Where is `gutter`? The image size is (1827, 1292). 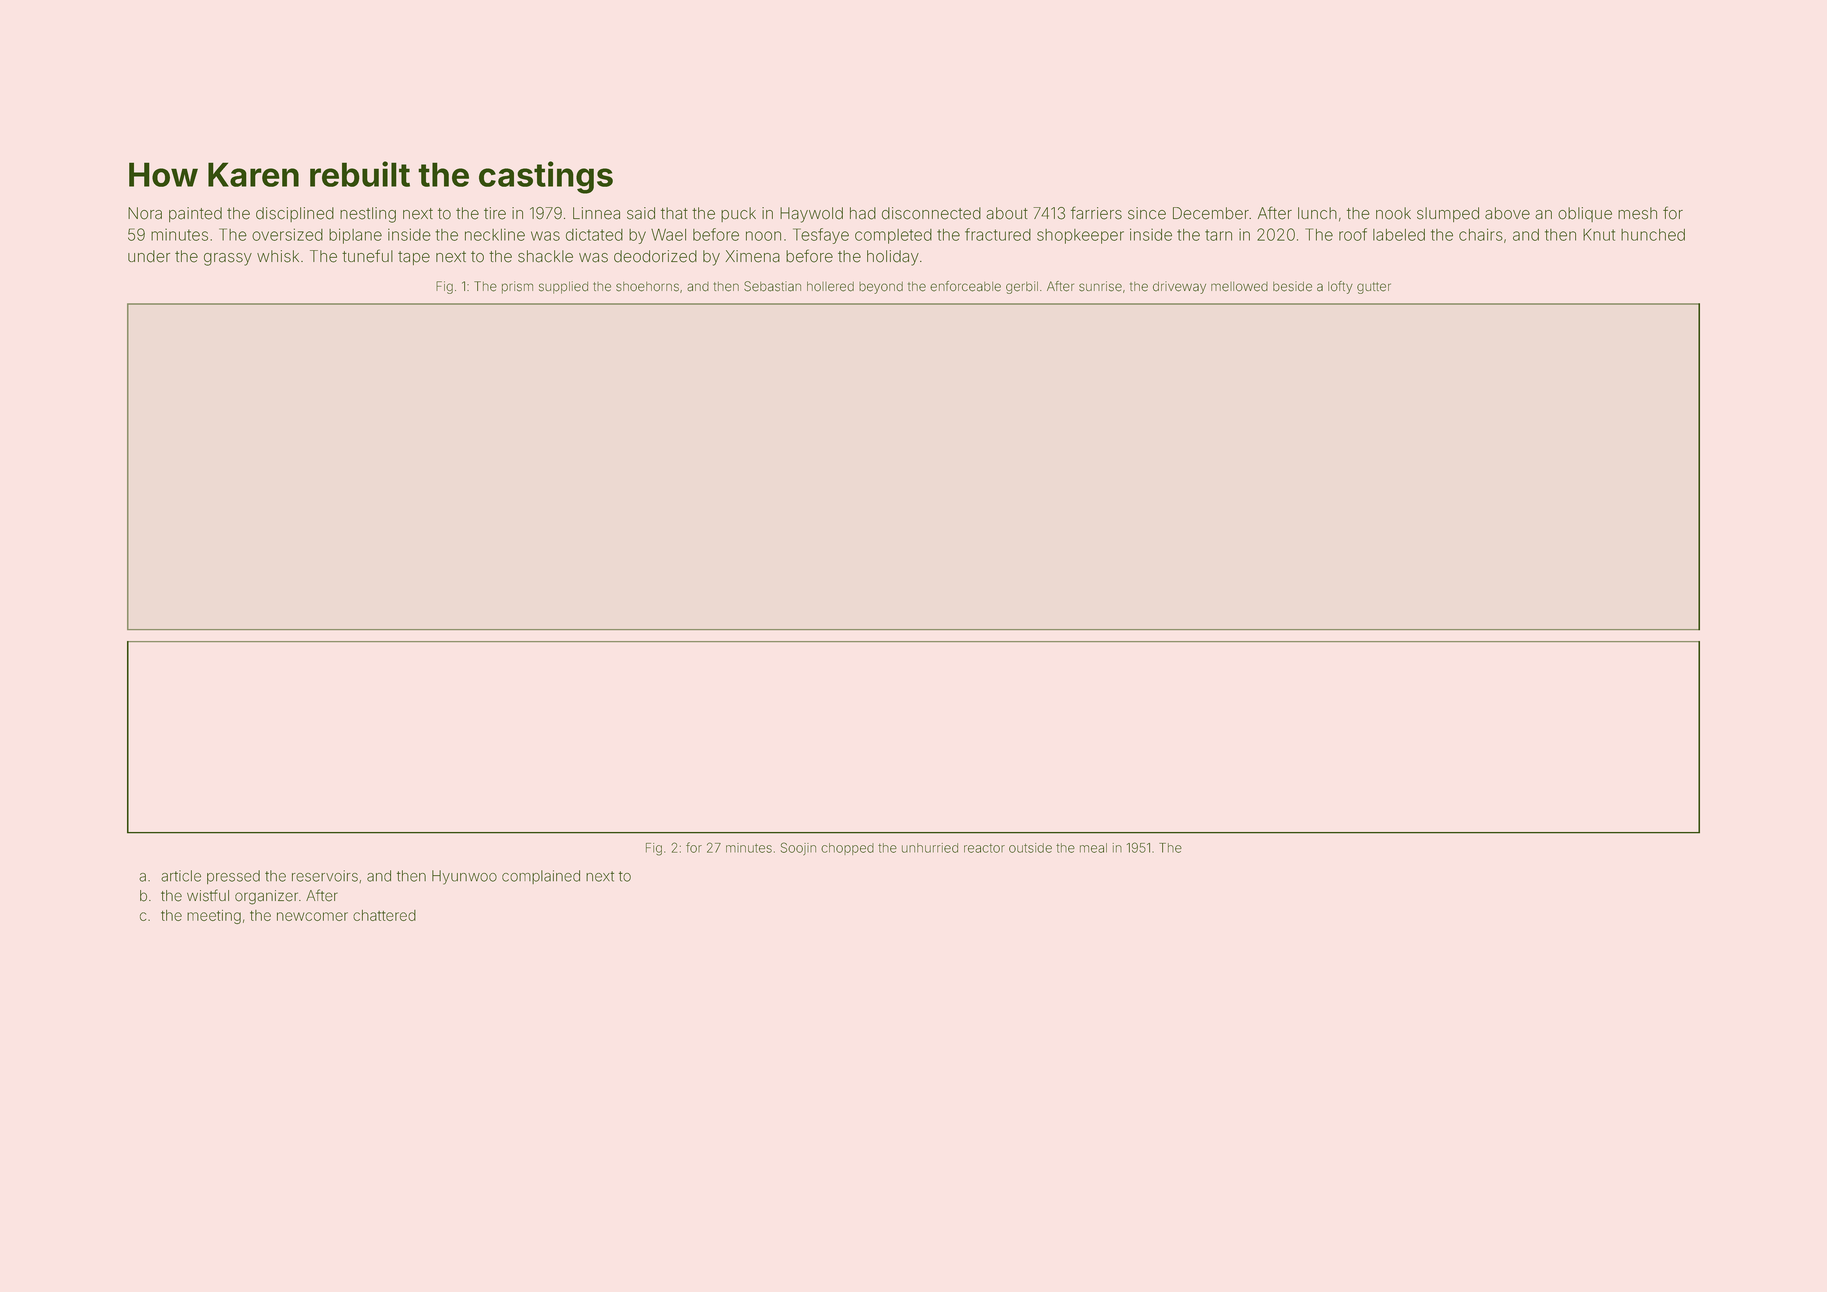 gutter is located at coordinates (1374, 288).
